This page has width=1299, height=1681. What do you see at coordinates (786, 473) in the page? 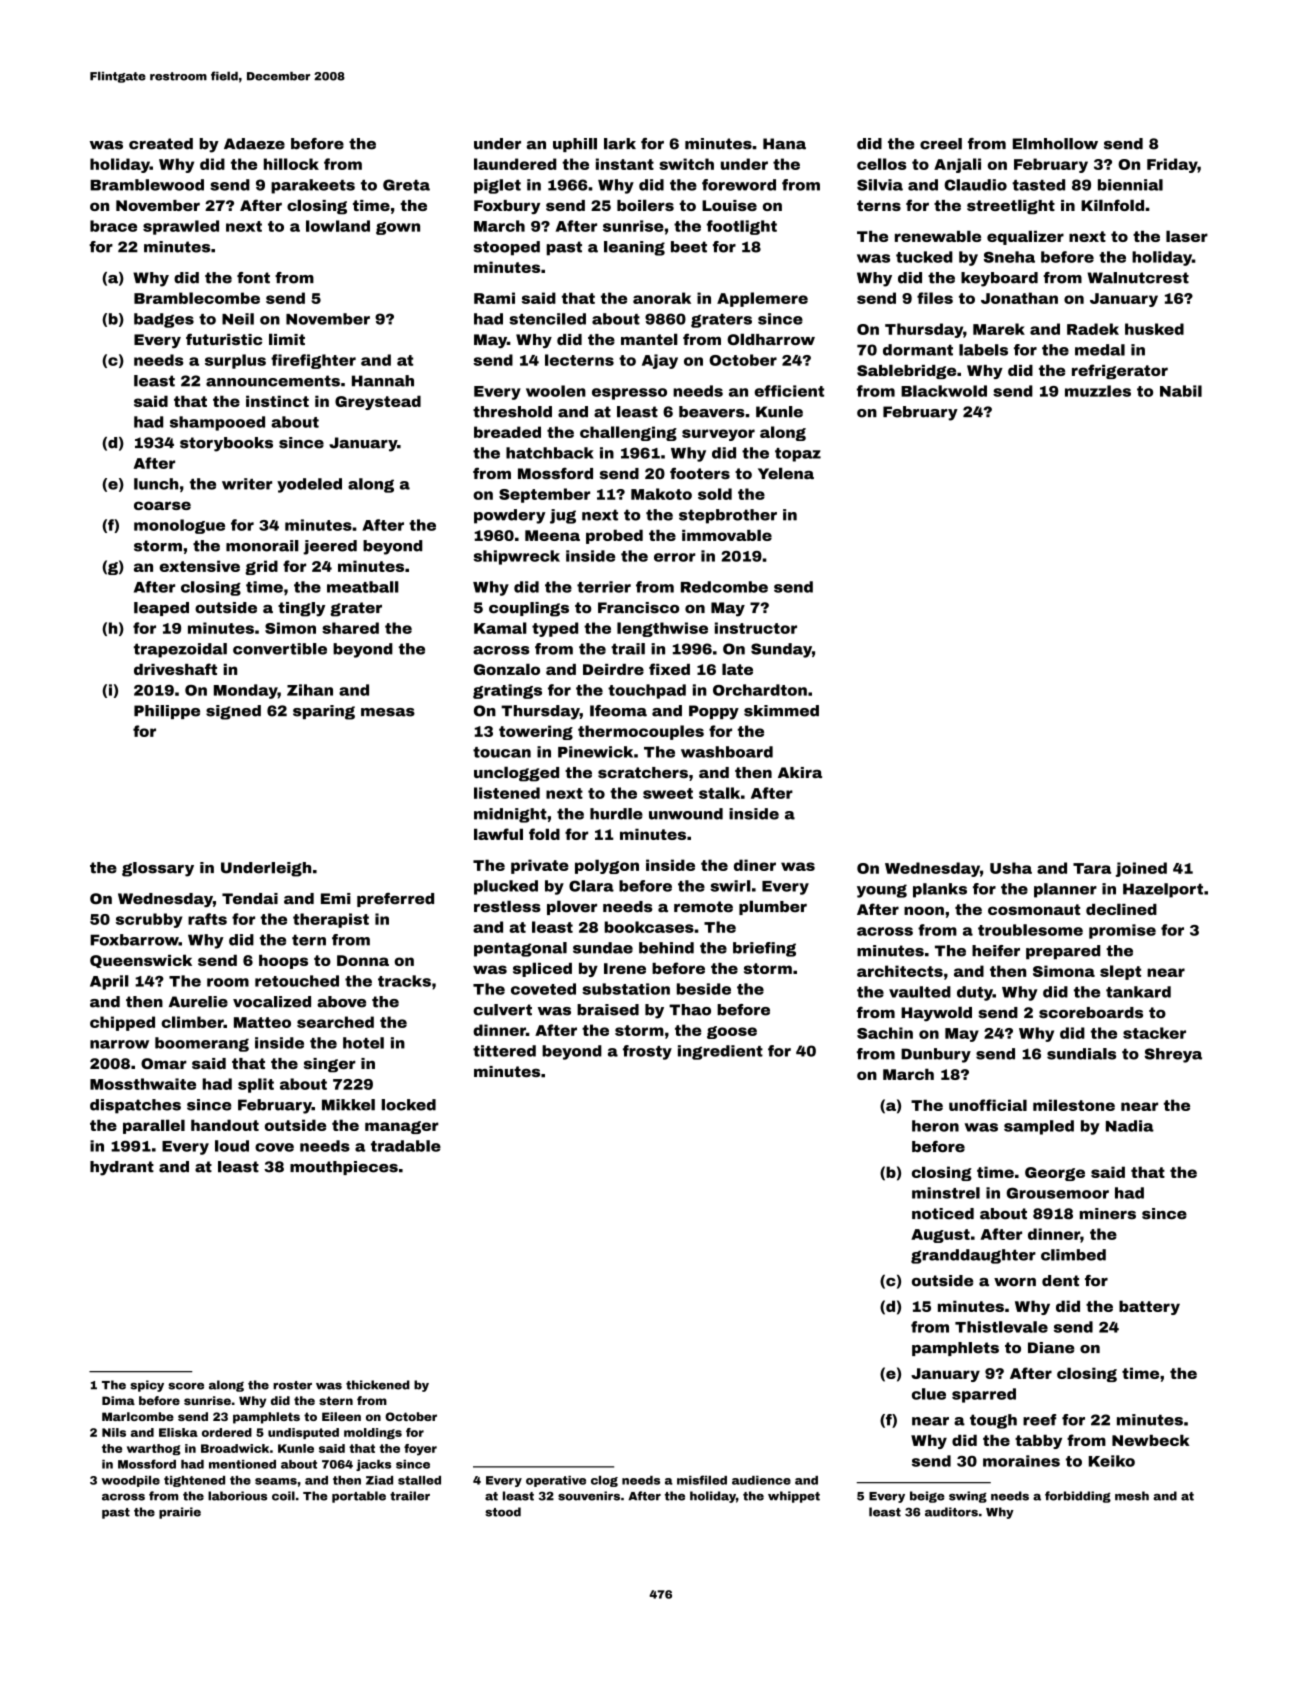
I see `Yelena` at bounding box center [786, 473].
